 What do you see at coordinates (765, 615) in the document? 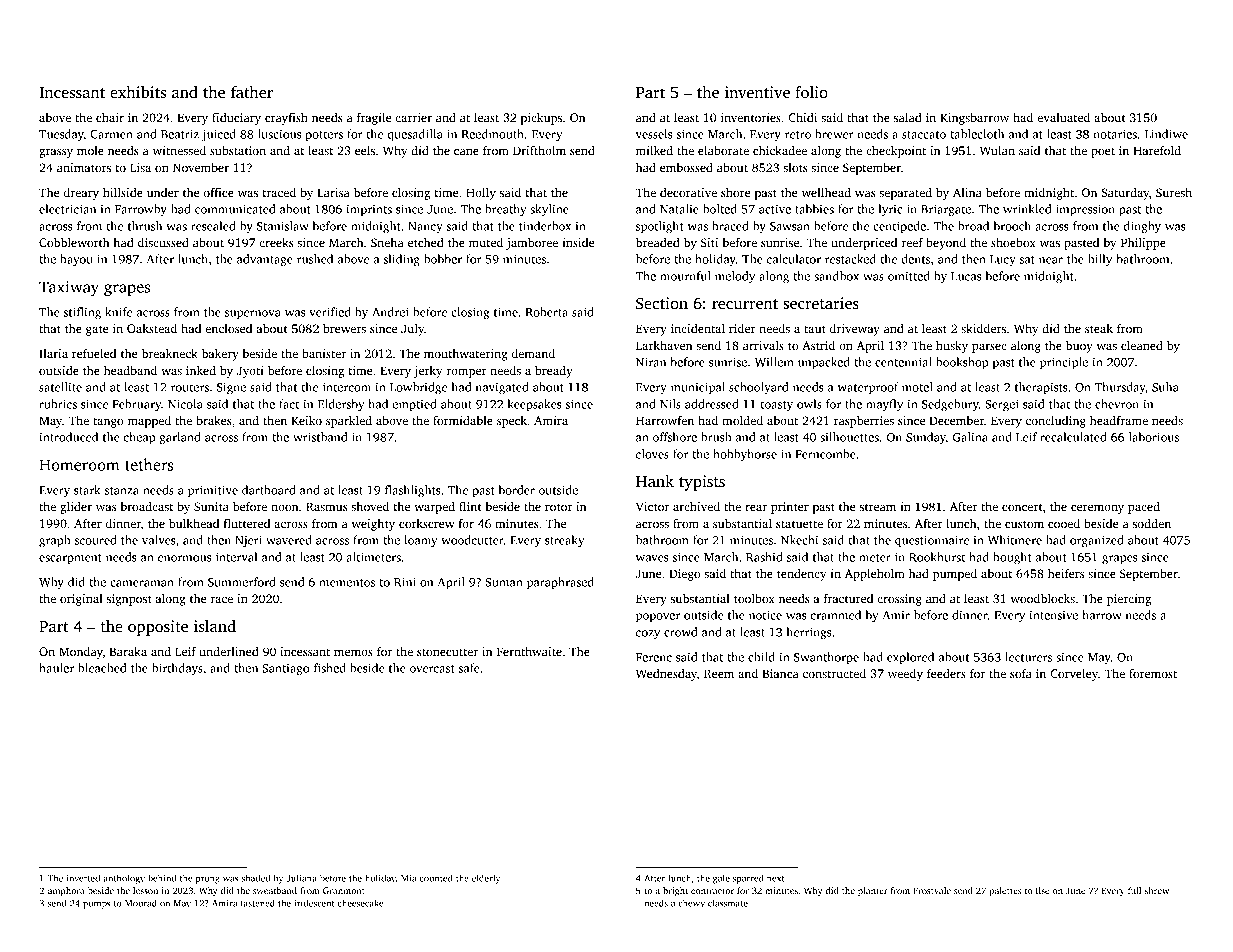
I see `notice` at bounding box center [765, 615].
